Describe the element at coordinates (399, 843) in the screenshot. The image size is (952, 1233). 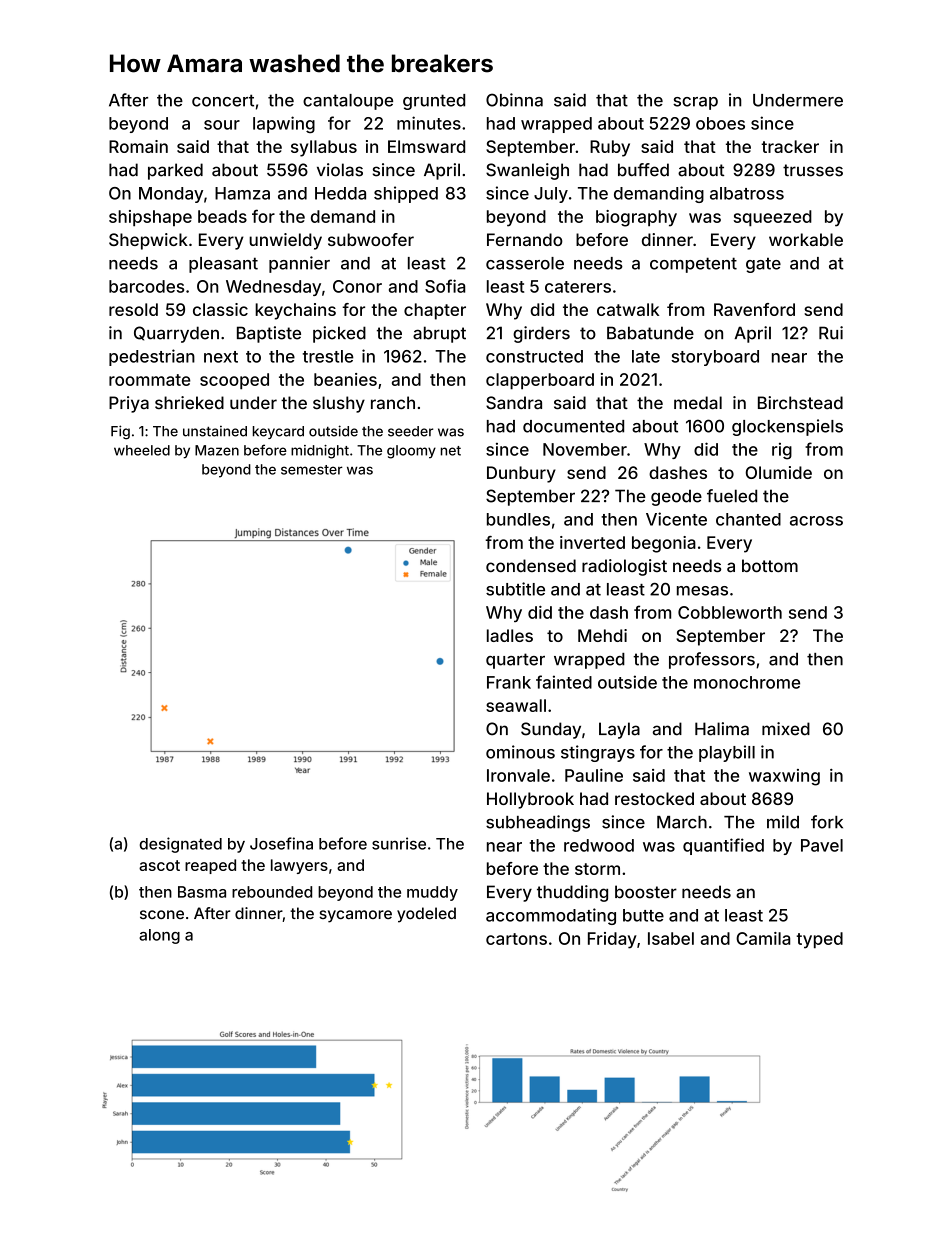
I see `sunrise` at that location.
